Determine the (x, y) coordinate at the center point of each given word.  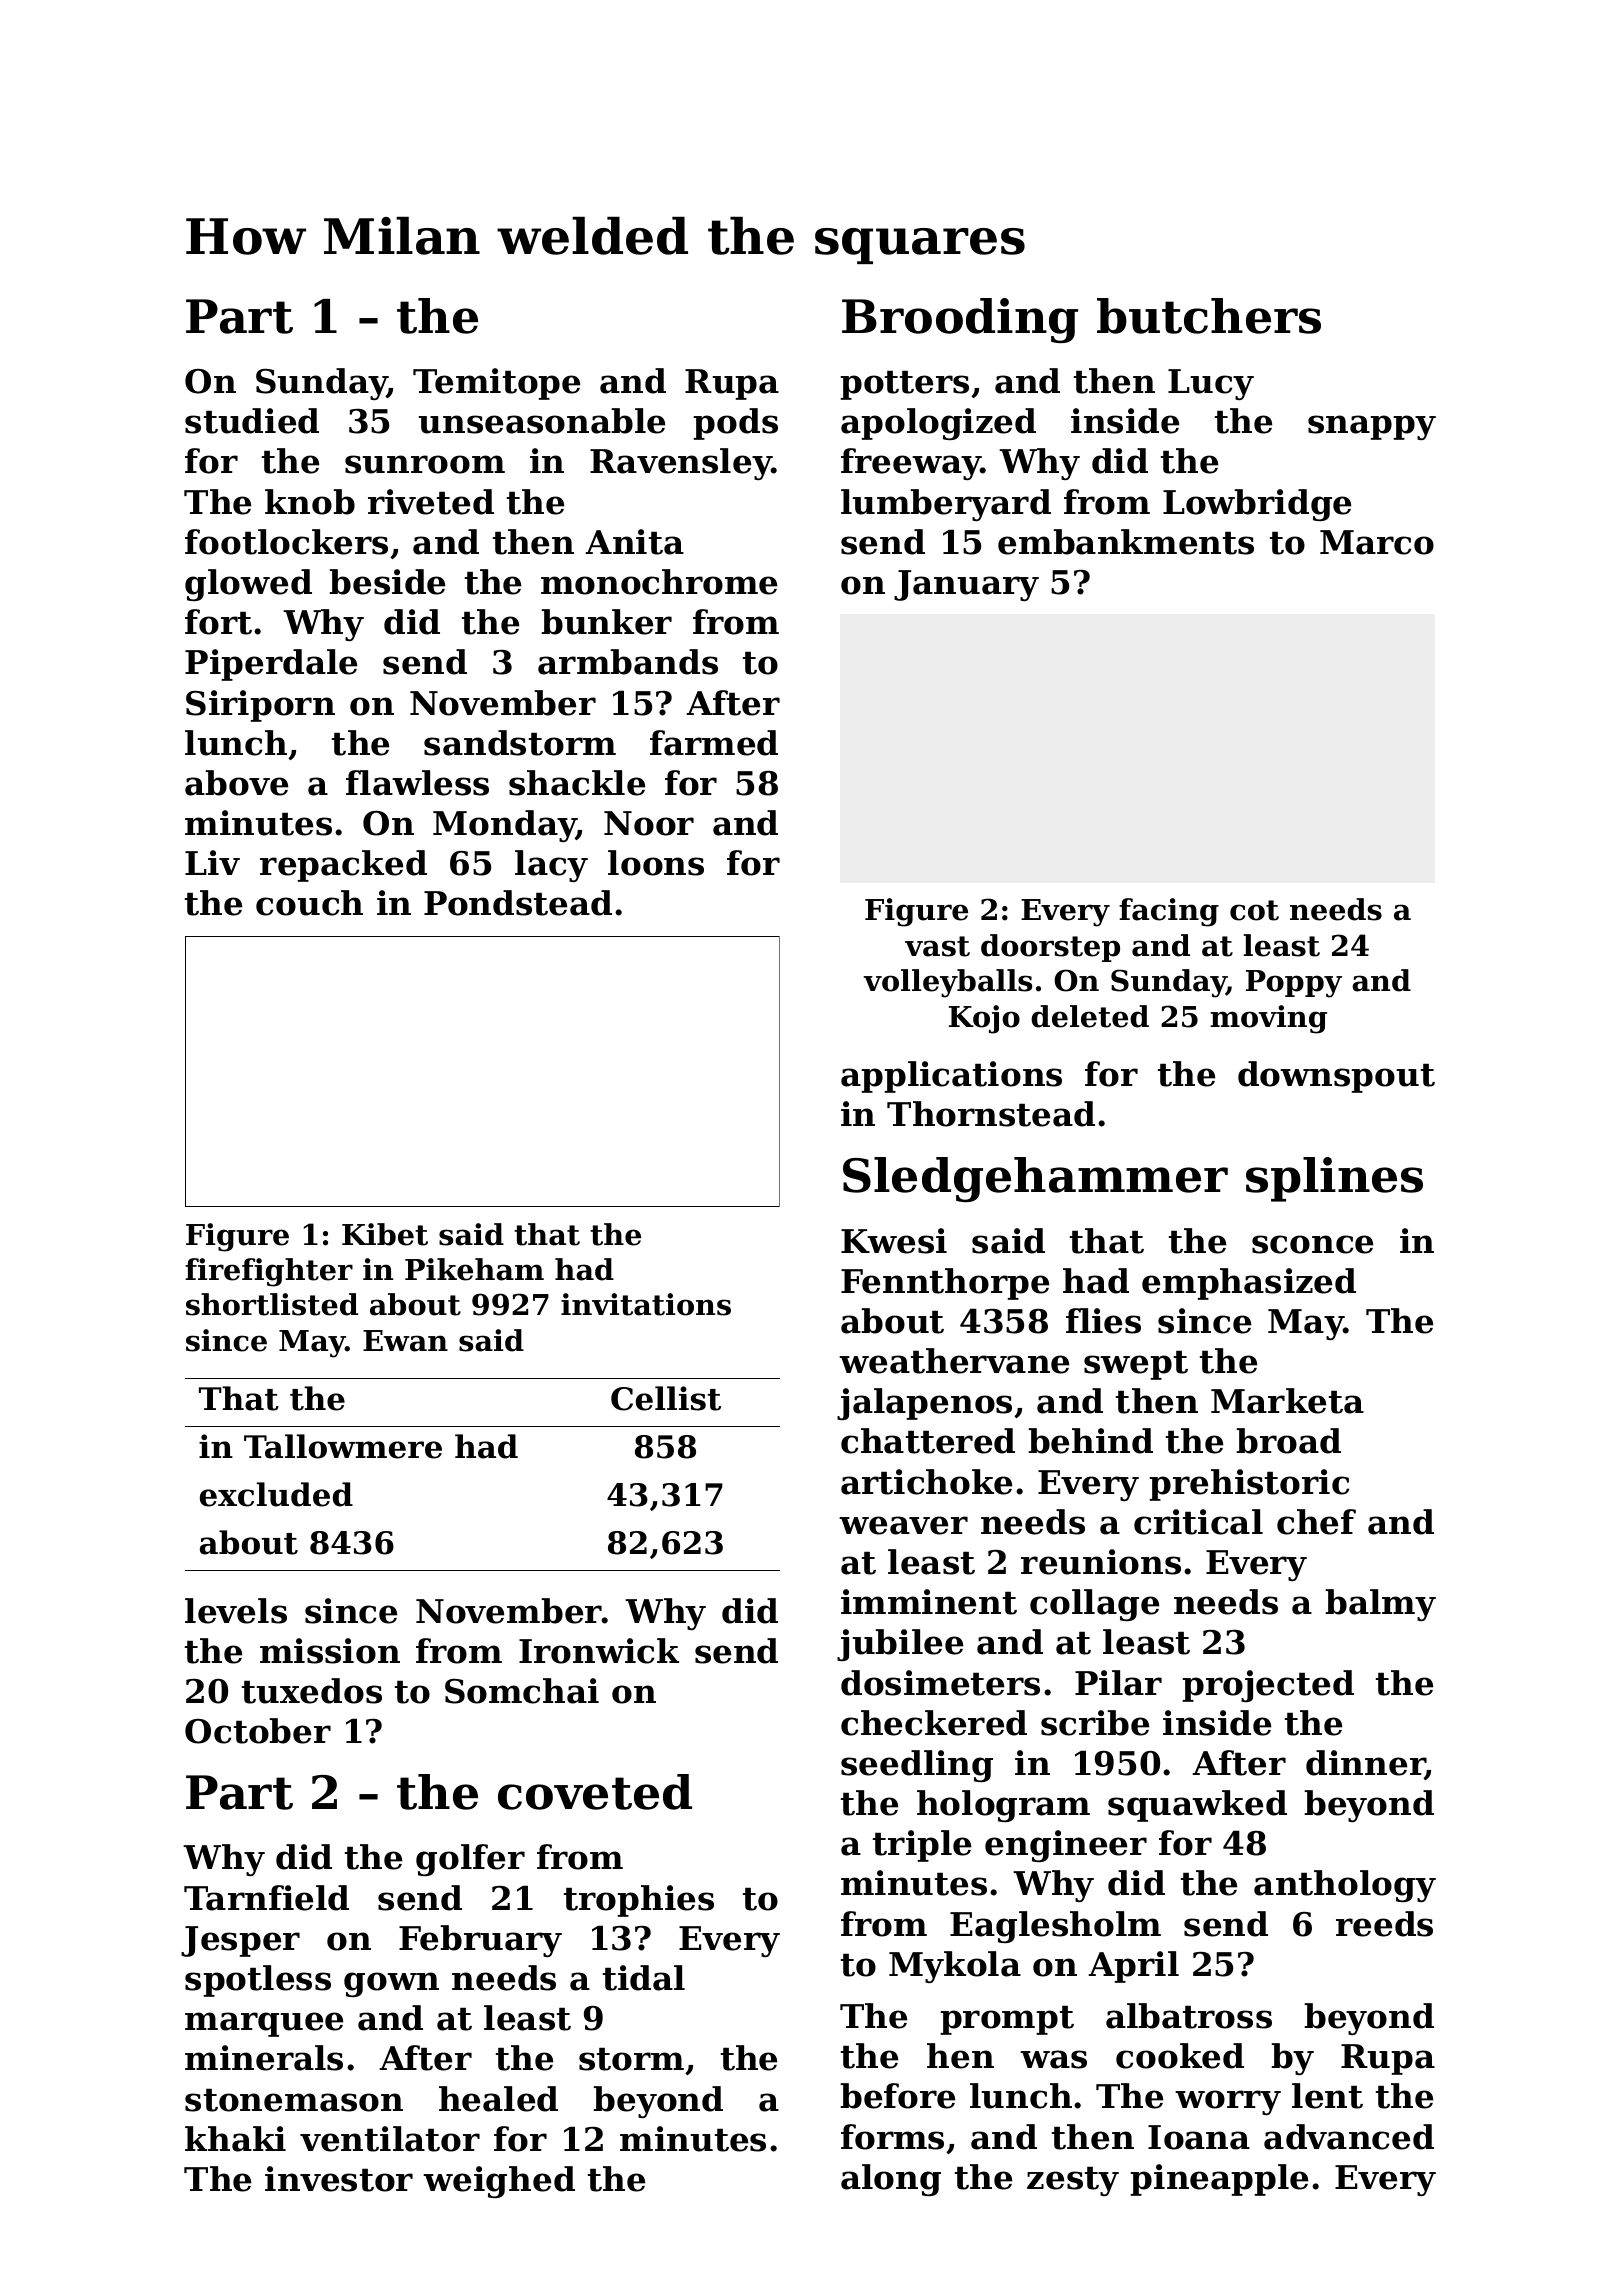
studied (252, 421)
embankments (1126, 542)
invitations (646, 1304)
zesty (1073, 2181)
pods (735, 424)
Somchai (522, 1691)
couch (309, 903)
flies (1103, 1321)
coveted (595, 1792)
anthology (1345, 1886)
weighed (499, 2182)
